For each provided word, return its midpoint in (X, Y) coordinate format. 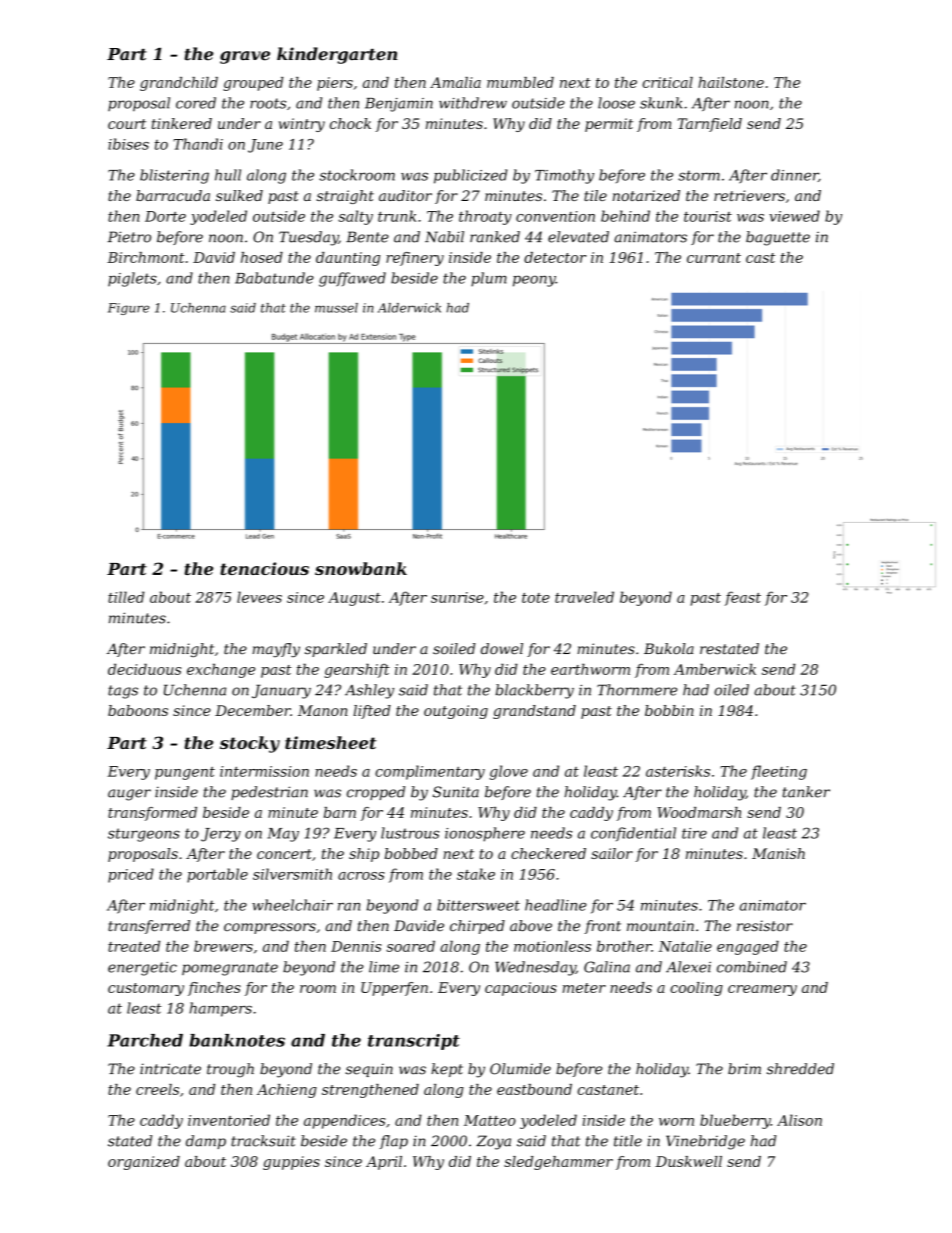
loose (616, 103)
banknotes (237, 1040)
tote (536, 598)
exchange (221, 670)
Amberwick (715, 669)
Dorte (165, 216)
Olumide (520, 1069)
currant (714, 258)
